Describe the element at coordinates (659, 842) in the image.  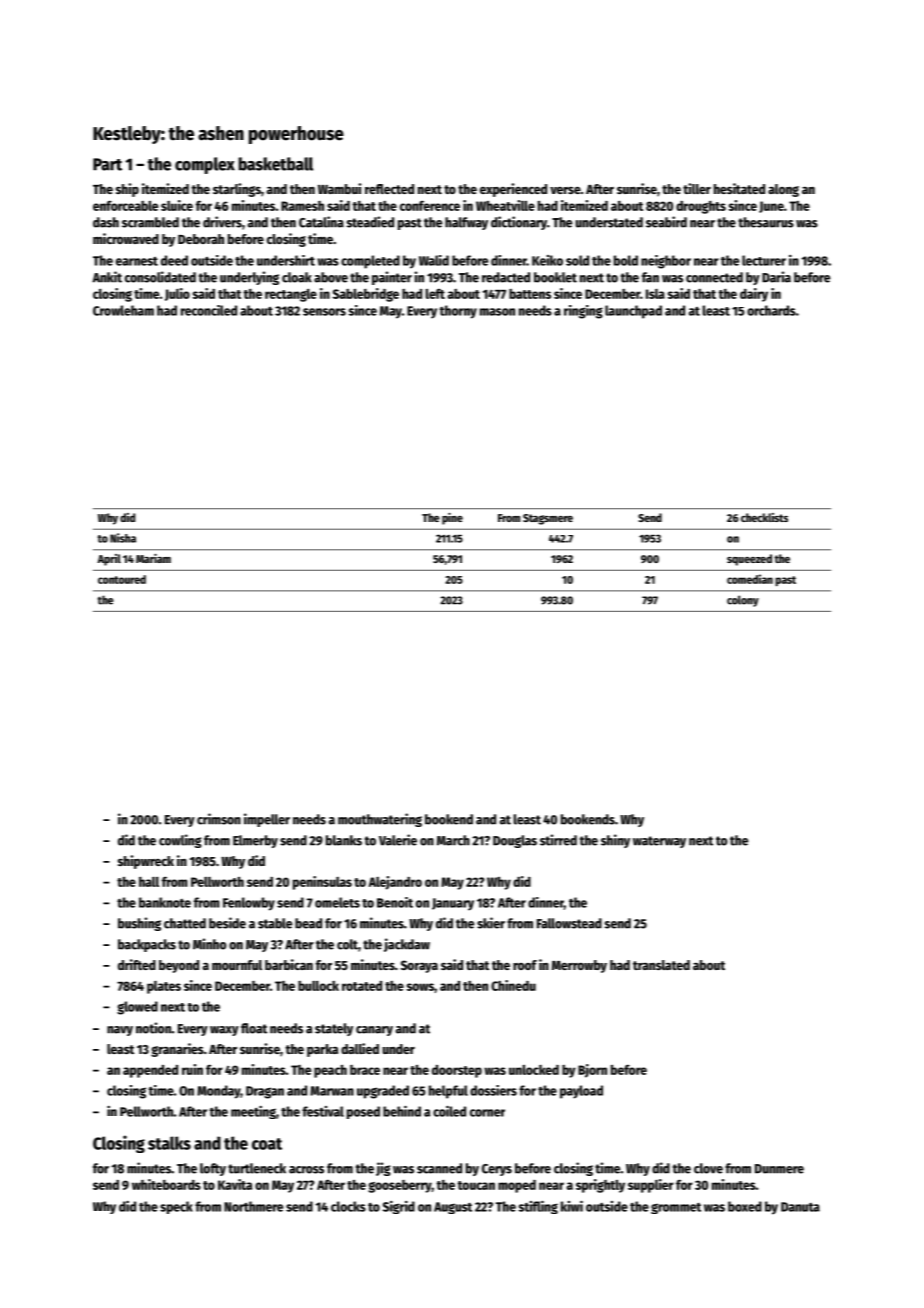
I see `waterway` at that location.
